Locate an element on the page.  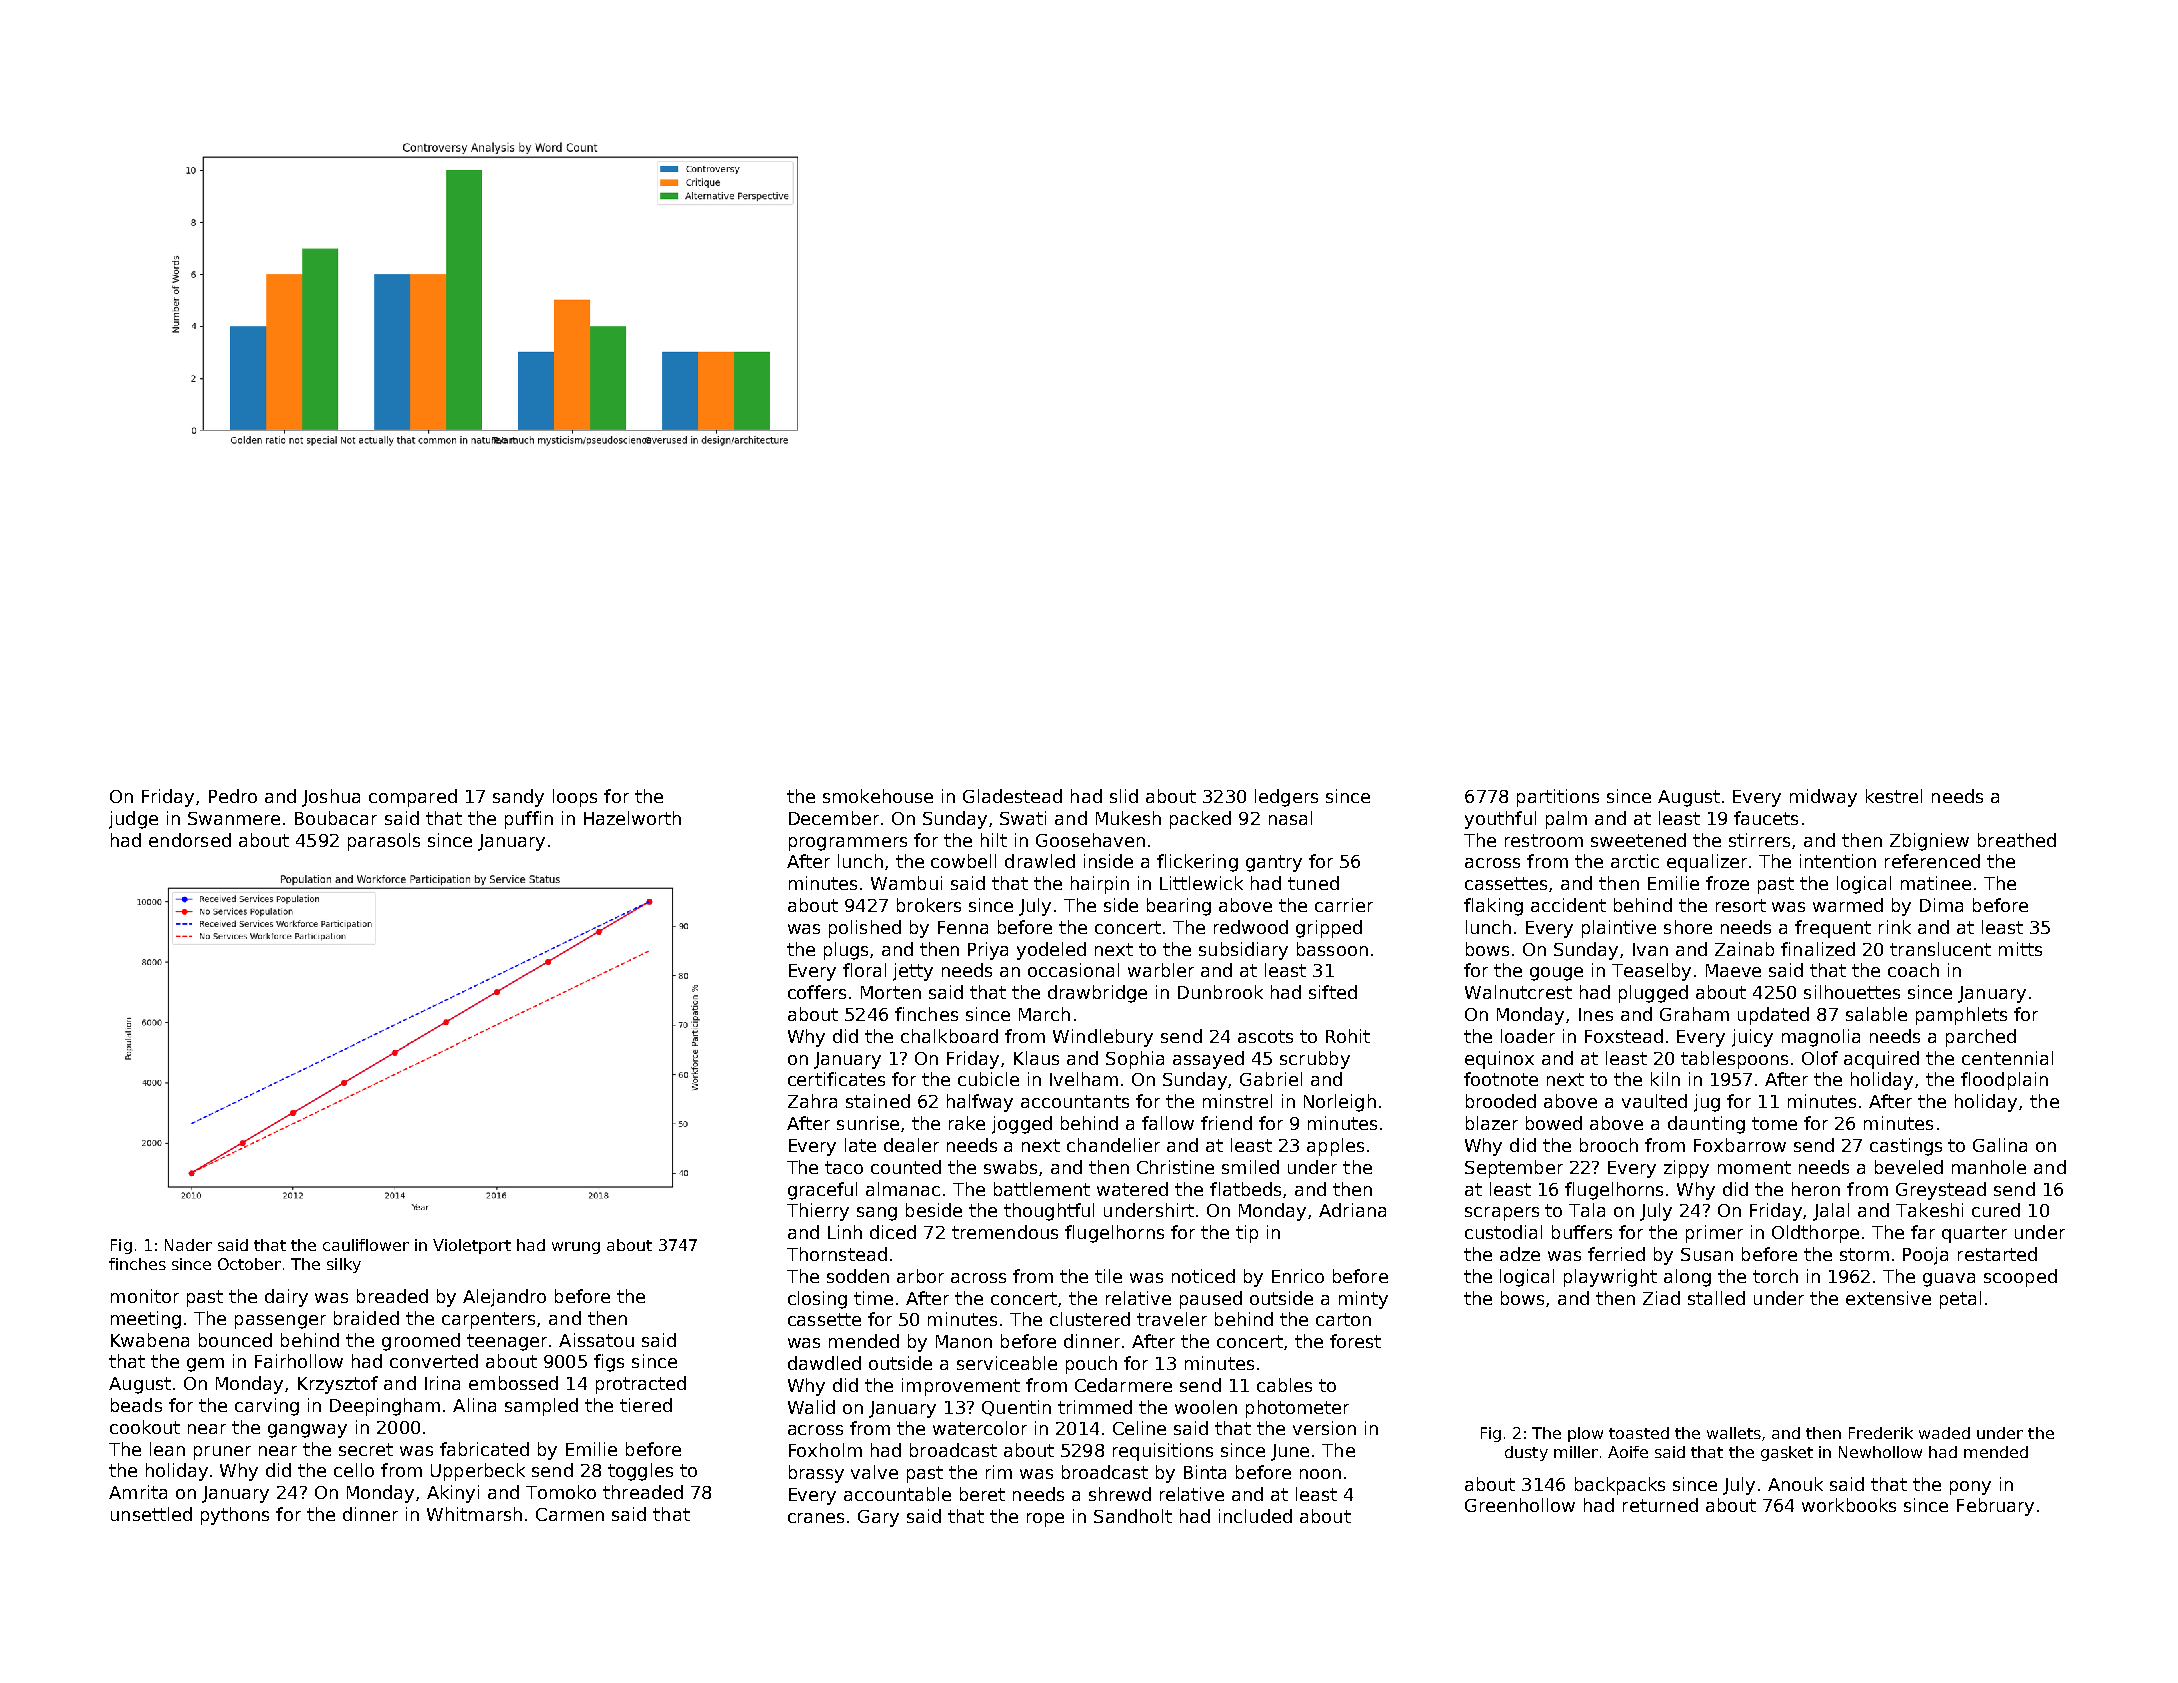
rope is located at coordinates (1045, 1520).
